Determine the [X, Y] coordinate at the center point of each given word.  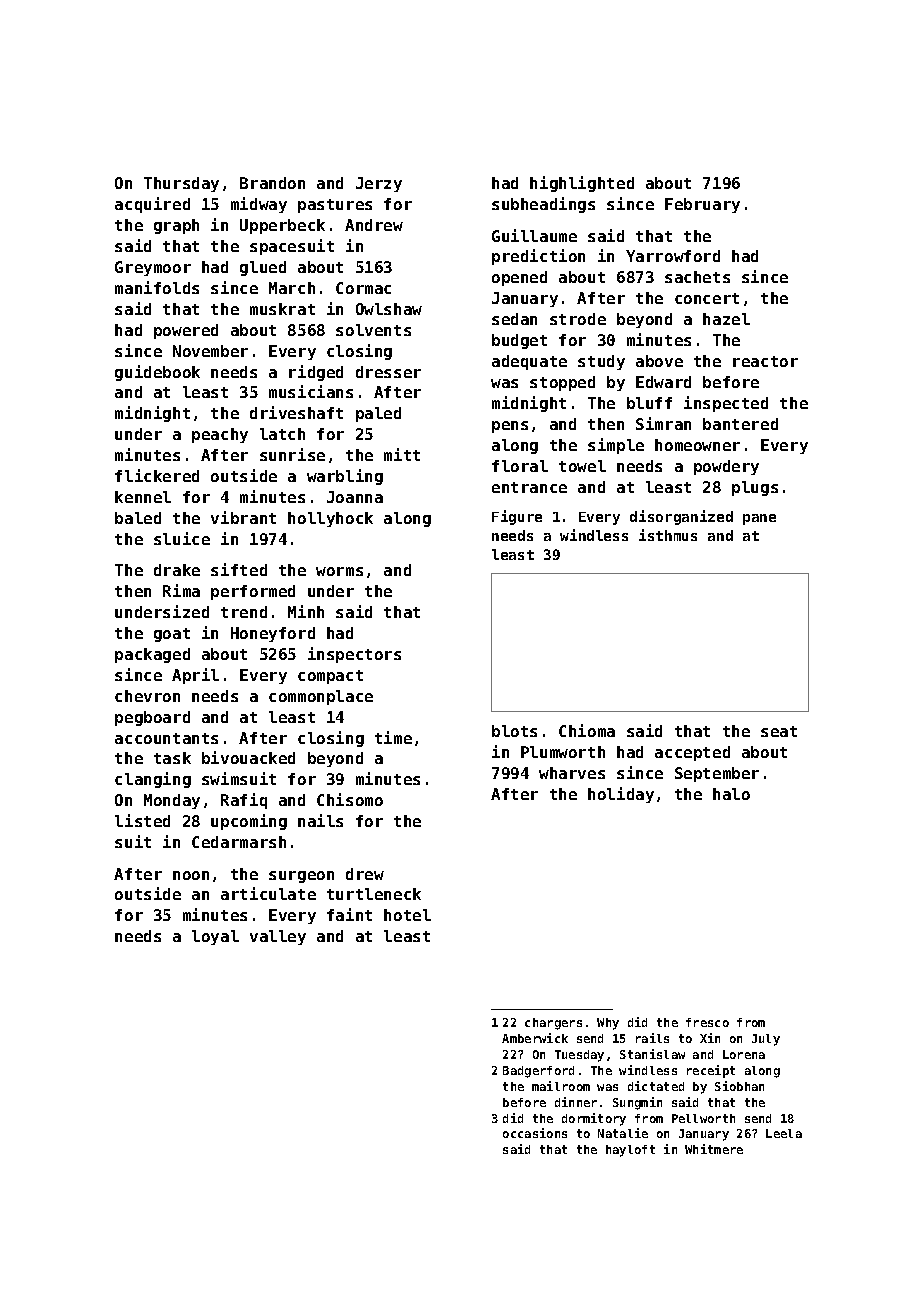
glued [263, 268]
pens [510, 427]
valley [278, 937]
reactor [765, 361]
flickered [157, 475]
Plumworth [563, 752]
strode [578, 319]
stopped [562, 383]
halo [731, 794]
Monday [172, 801]
